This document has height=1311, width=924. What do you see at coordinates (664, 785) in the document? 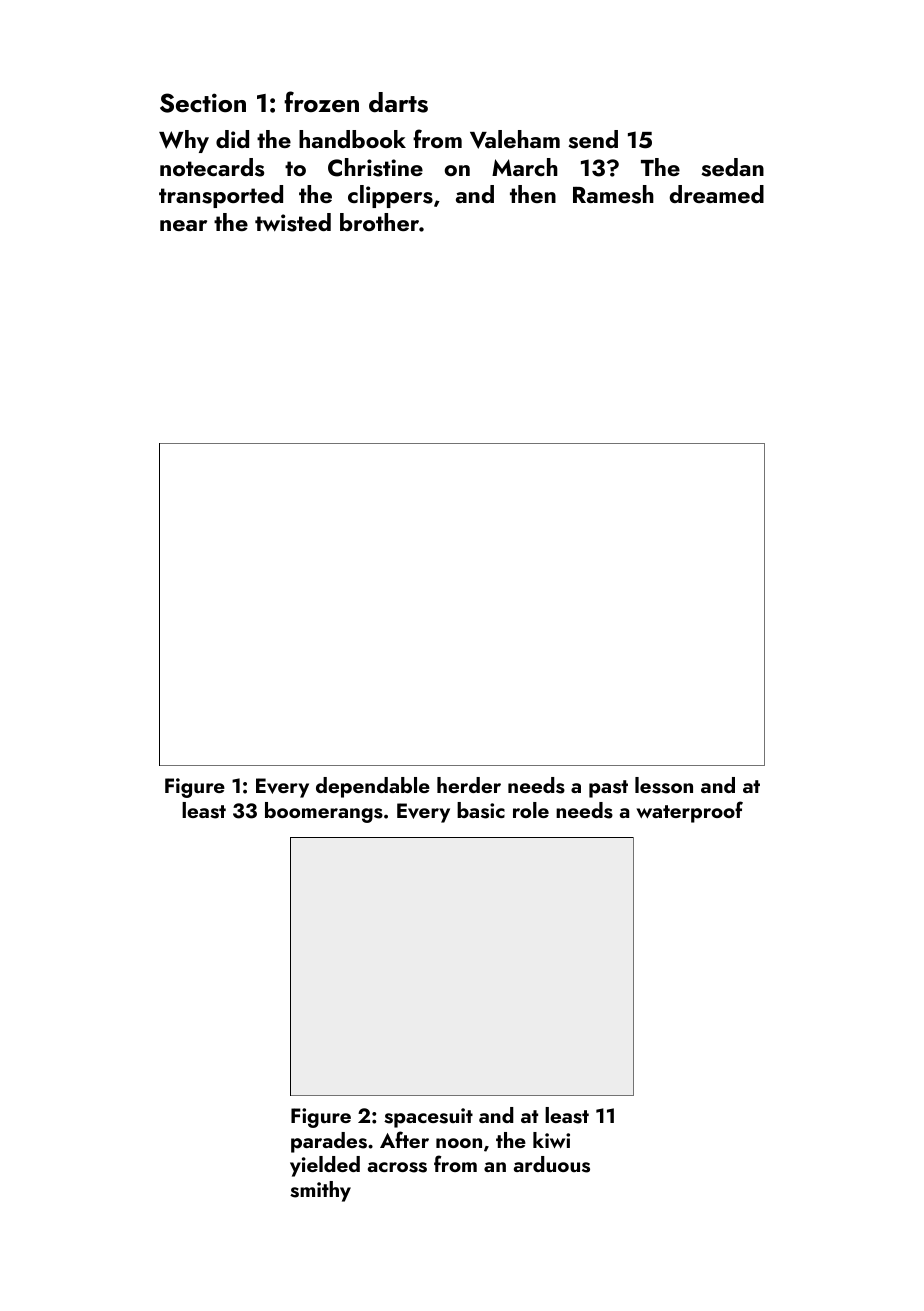
I see `lesson` at bounding box center [664, 785].
